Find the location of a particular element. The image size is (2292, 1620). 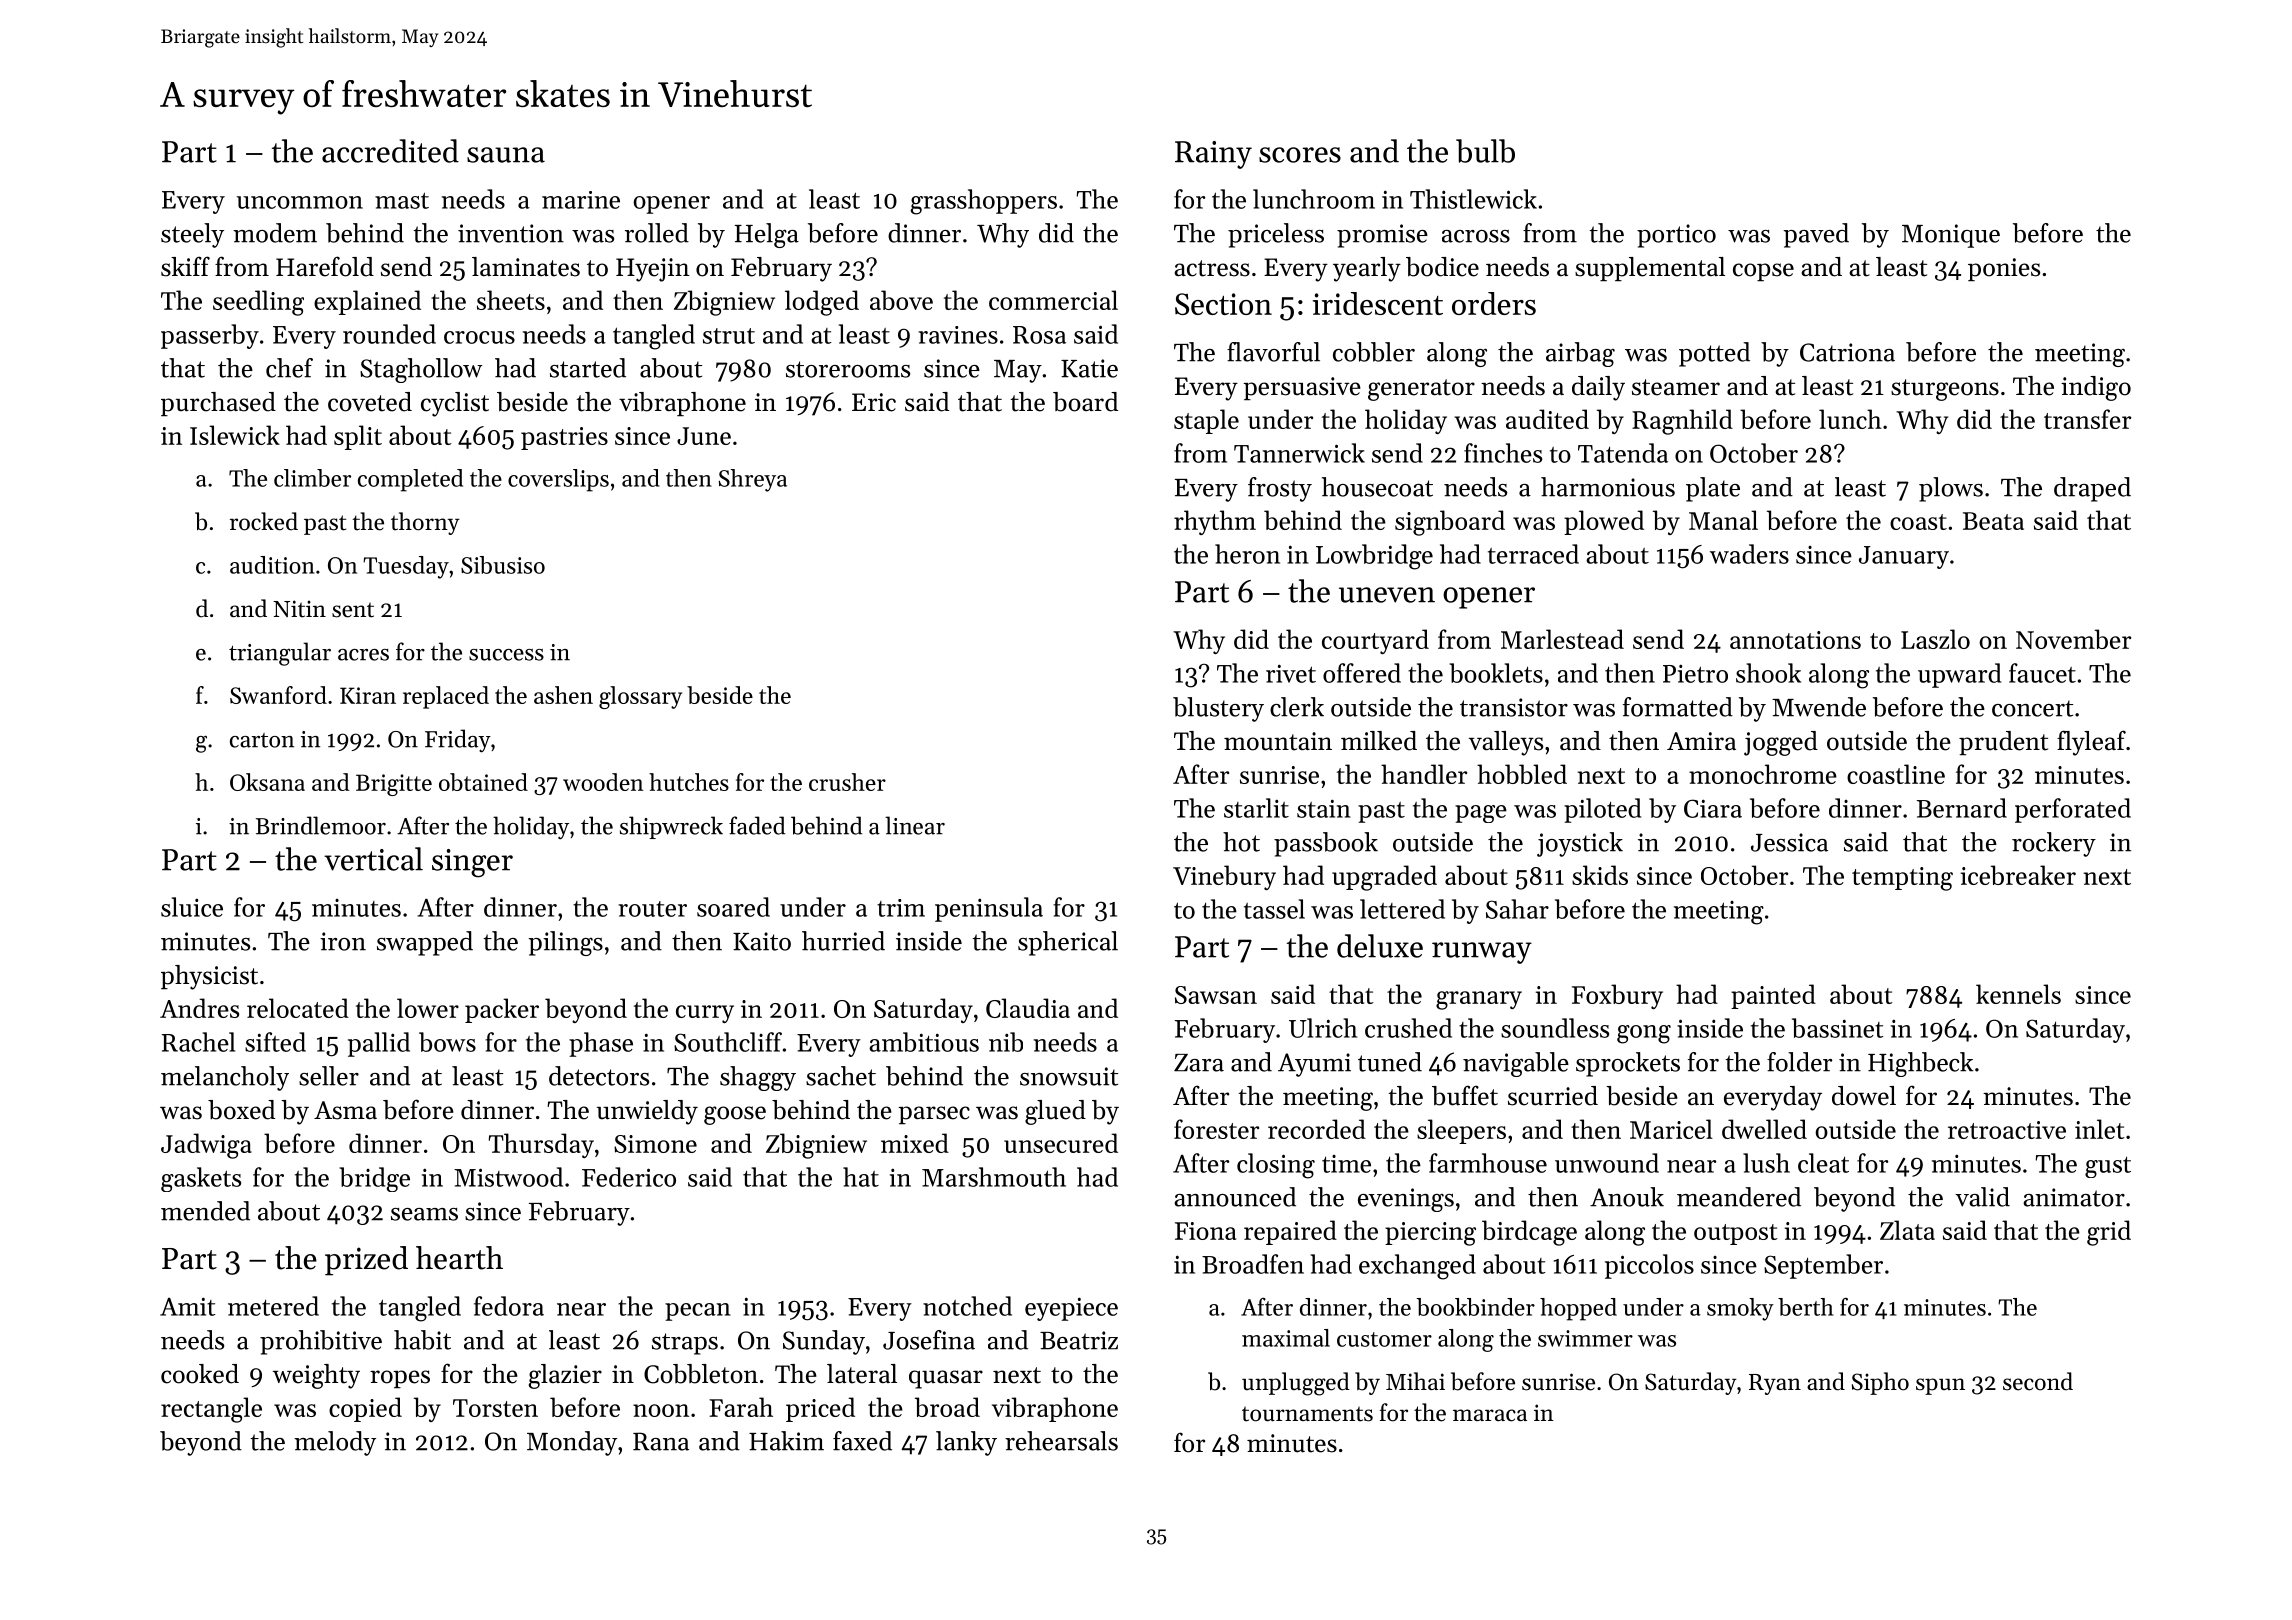

Helga is located at coordinates (767, 235).
